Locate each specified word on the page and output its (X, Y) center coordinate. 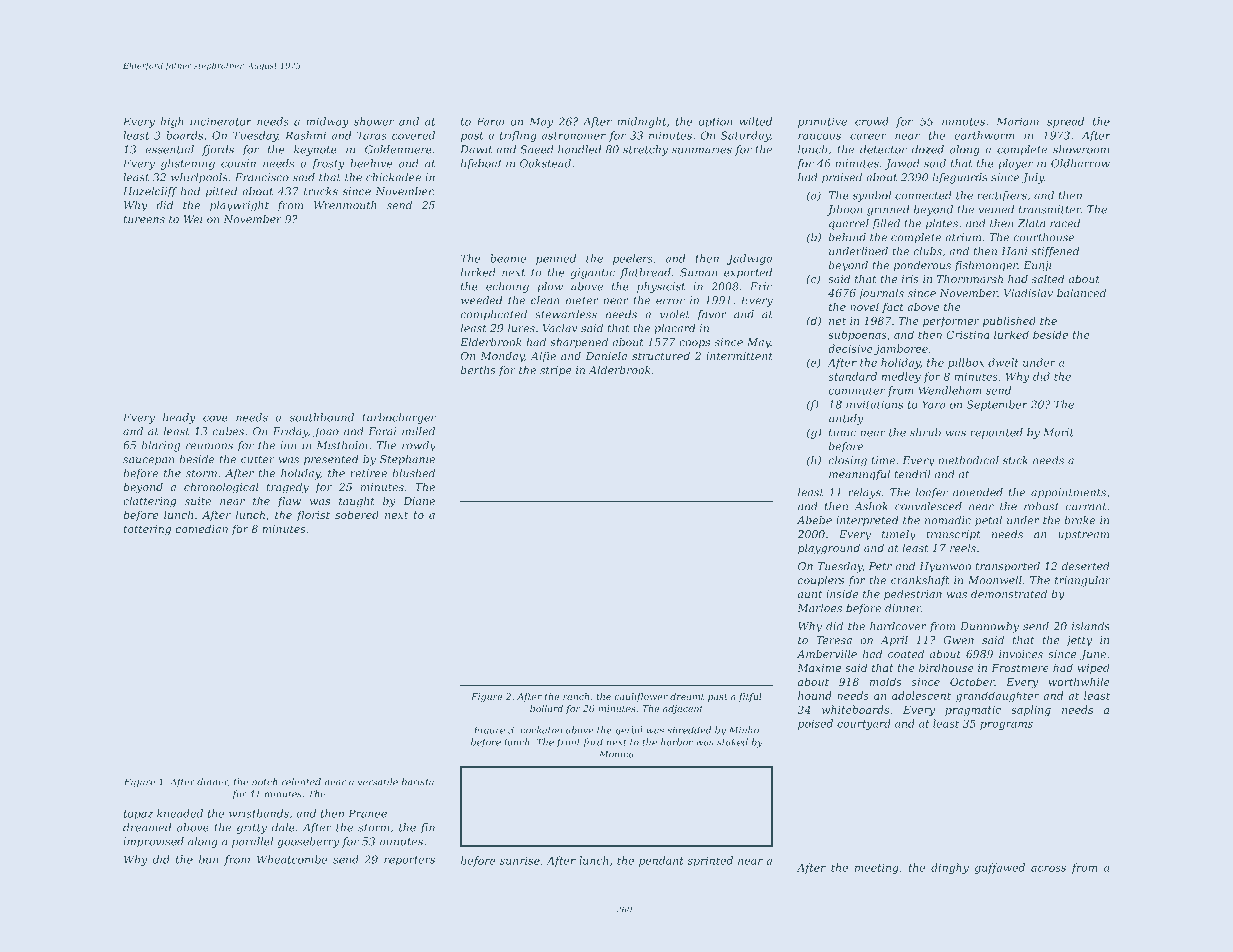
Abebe (814, 520)
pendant (661, 861)
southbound (321, 417)
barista (418, 782)
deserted (1086, 566)
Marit (1058, 432)
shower (374, 121)
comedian (201, 528)
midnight (641, 122)
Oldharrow (1080, 163)
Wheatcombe (292, 859)
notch (264, 782)
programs (1006, 726)
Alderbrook (619, 369)
